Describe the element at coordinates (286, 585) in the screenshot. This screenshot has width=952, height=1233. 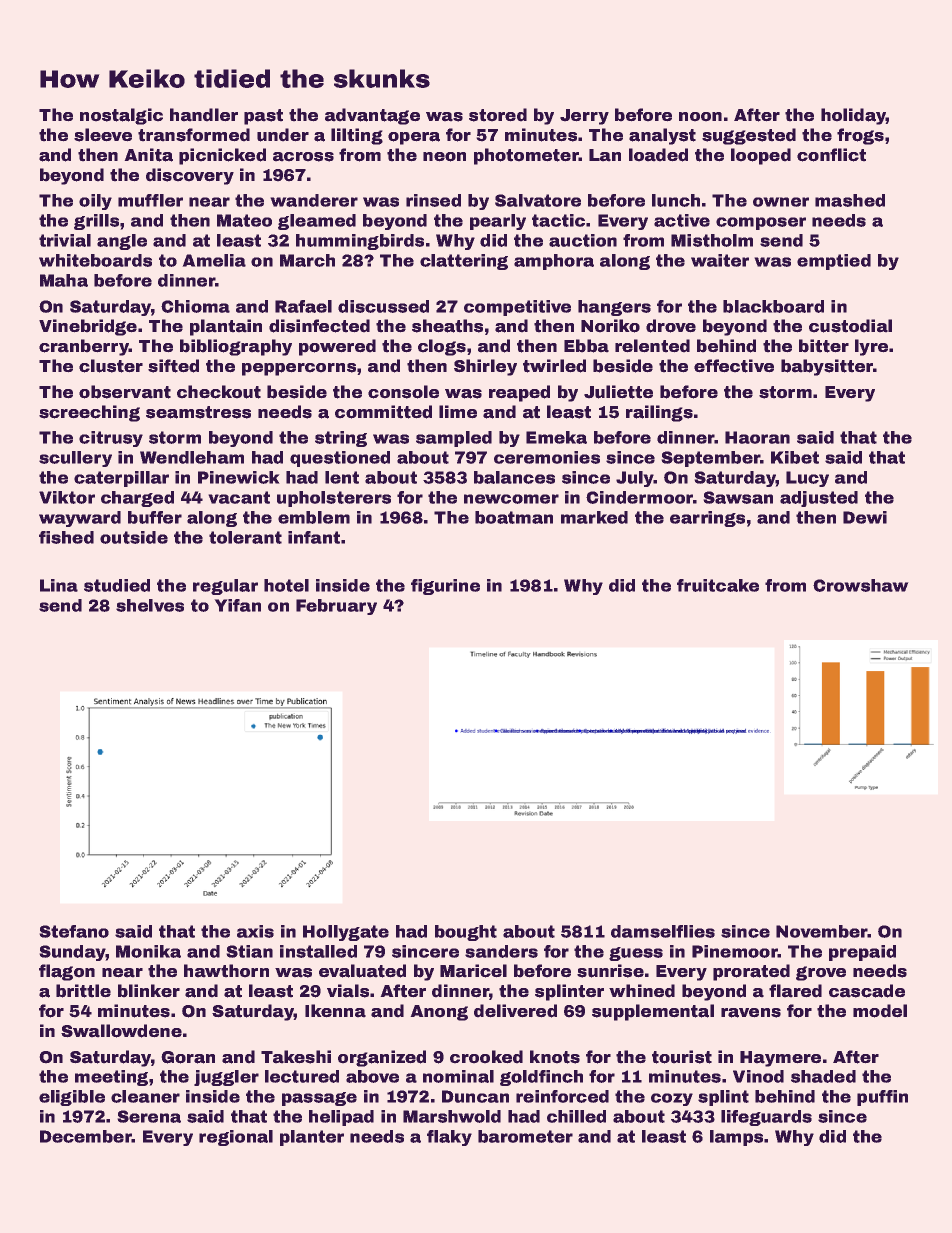
I see `hotel` at that location.
